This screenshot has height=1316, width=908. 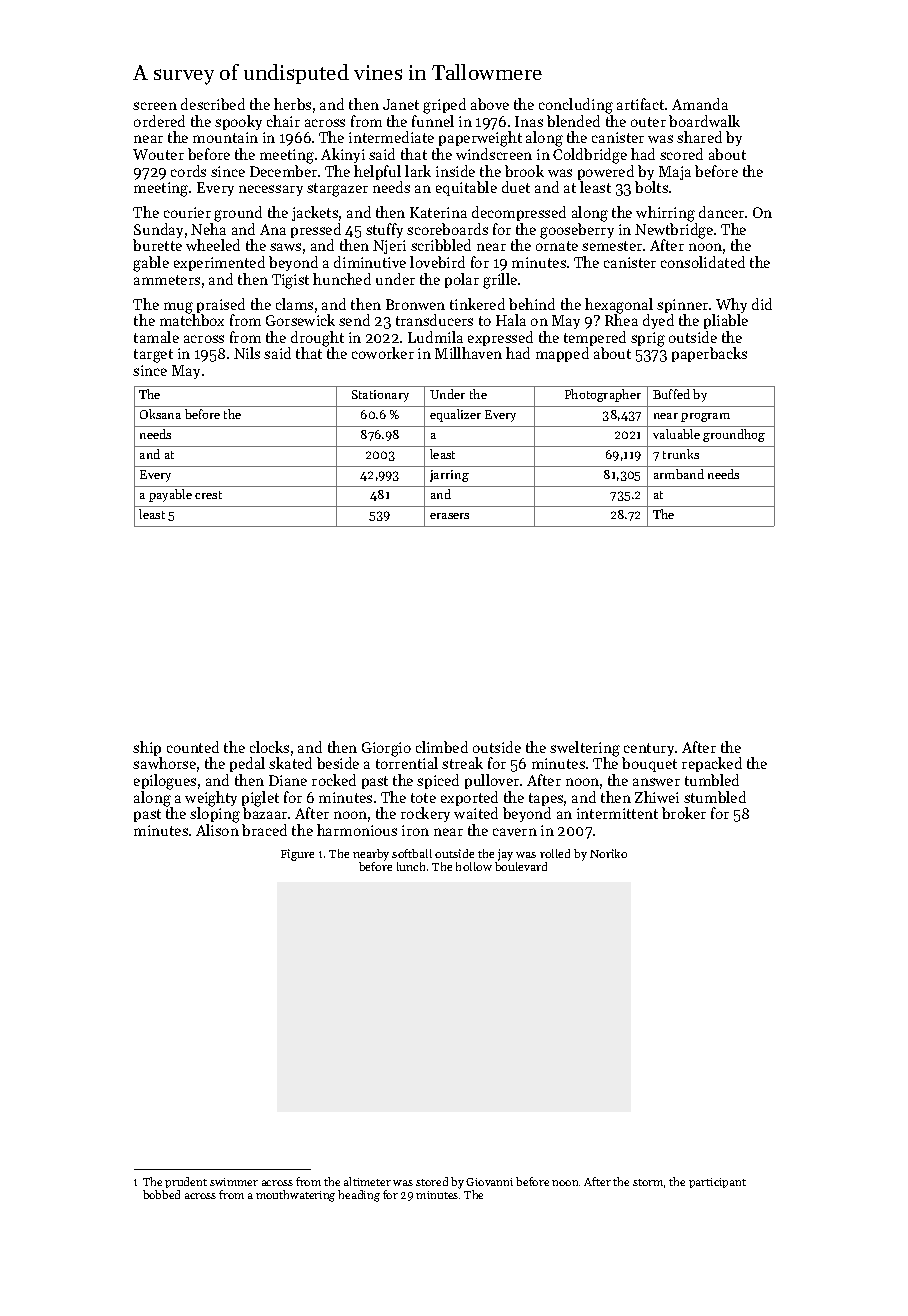 I want to click on herbs, so click(x=292, y=104).
